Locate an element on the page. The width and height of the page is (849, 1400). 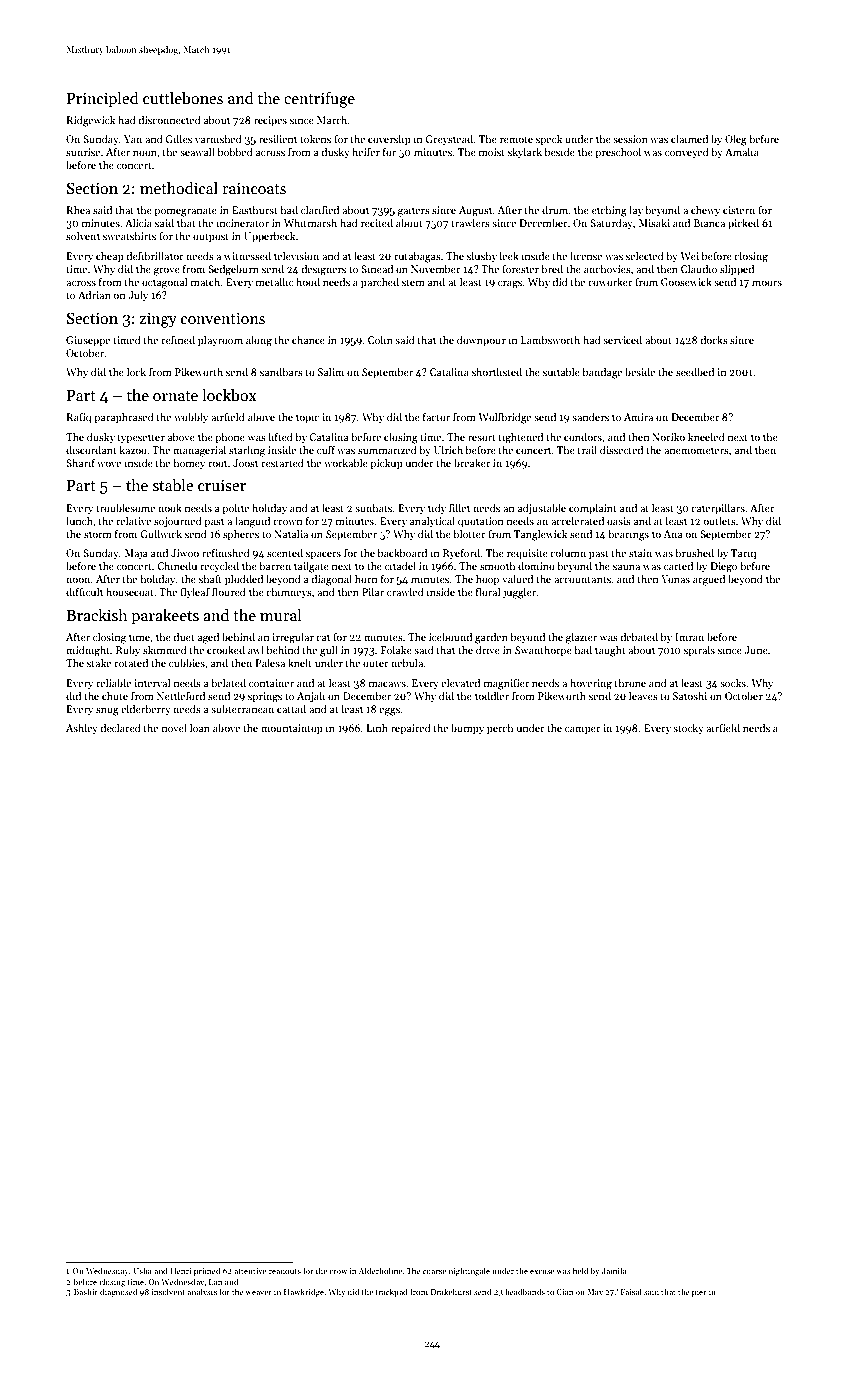
speck is located at coordinates (549, 139).
